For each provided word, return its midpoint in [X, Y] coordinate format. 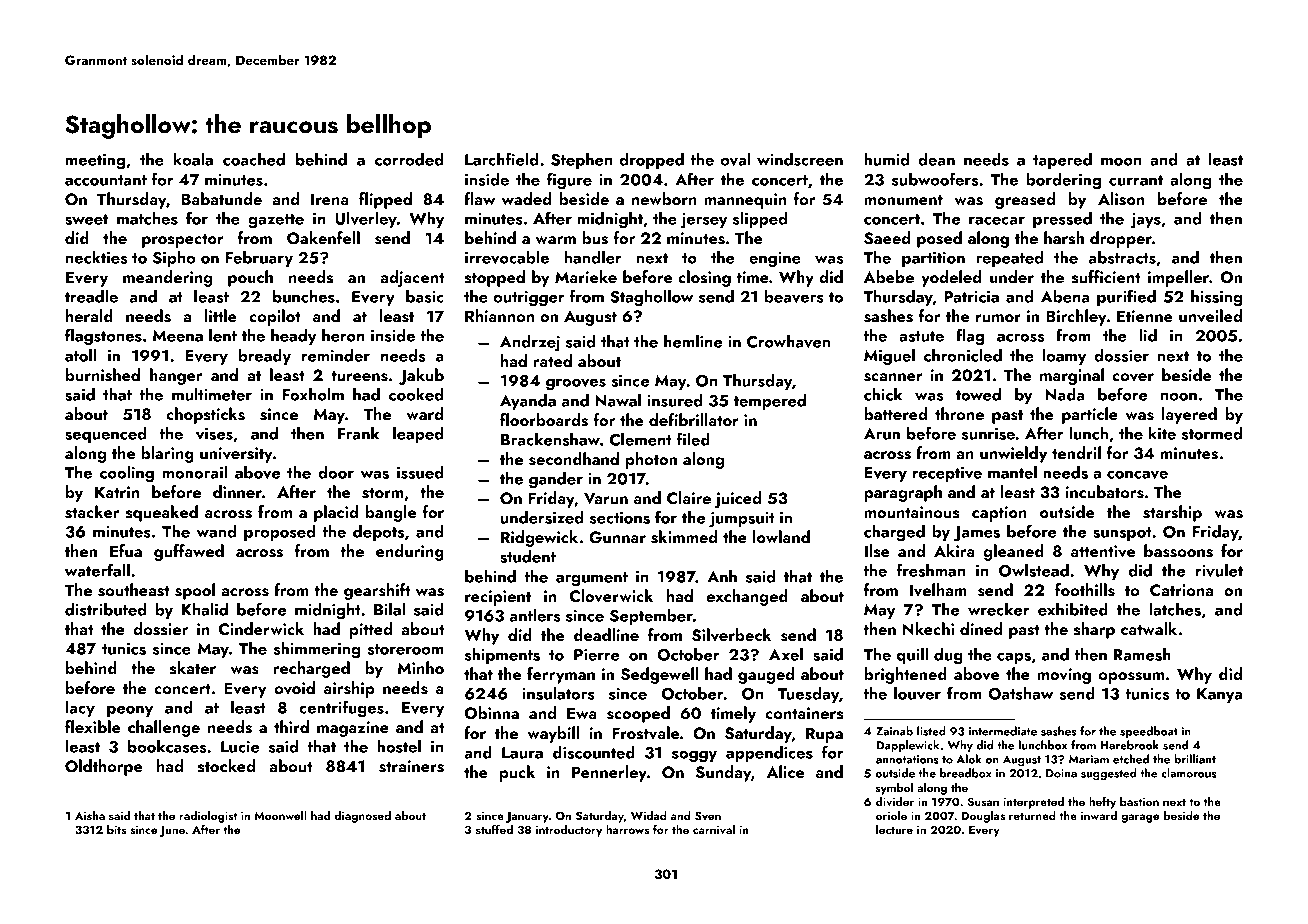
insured [675, 400]
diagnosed [363, 817]
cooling [127, 474]
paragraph [903, 493]
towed [978, 394]
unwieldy [1013, 454]
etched [1131, 759]
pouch [250, 278]
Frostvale [645, 733]
